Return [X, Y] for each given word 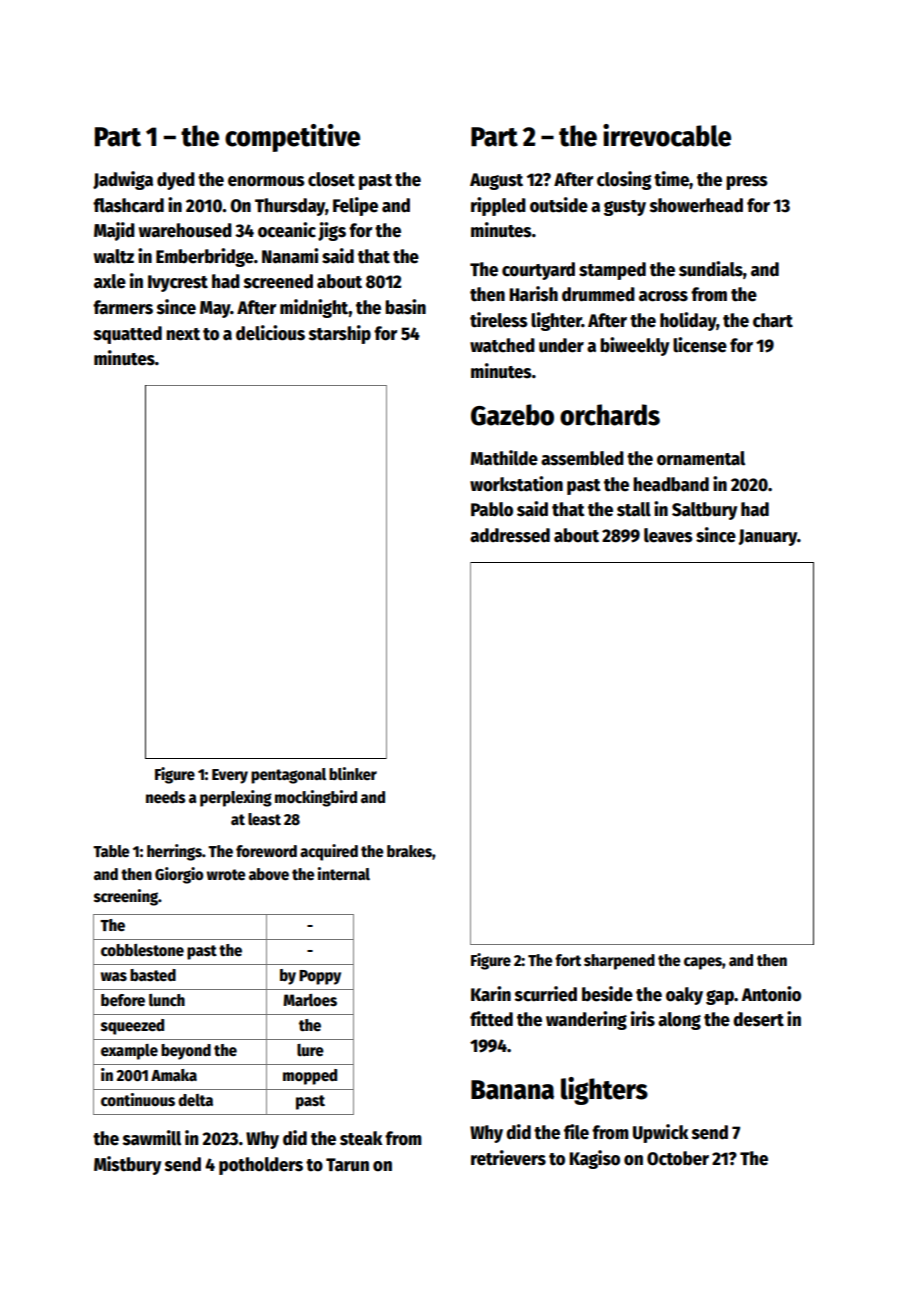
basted [153, 975]
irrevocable [667, 135]
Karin [491, 994]
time [671, 179]
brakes [409, 851]
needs [165, 797]
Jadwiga [123, 180]
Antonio [771, 994]
